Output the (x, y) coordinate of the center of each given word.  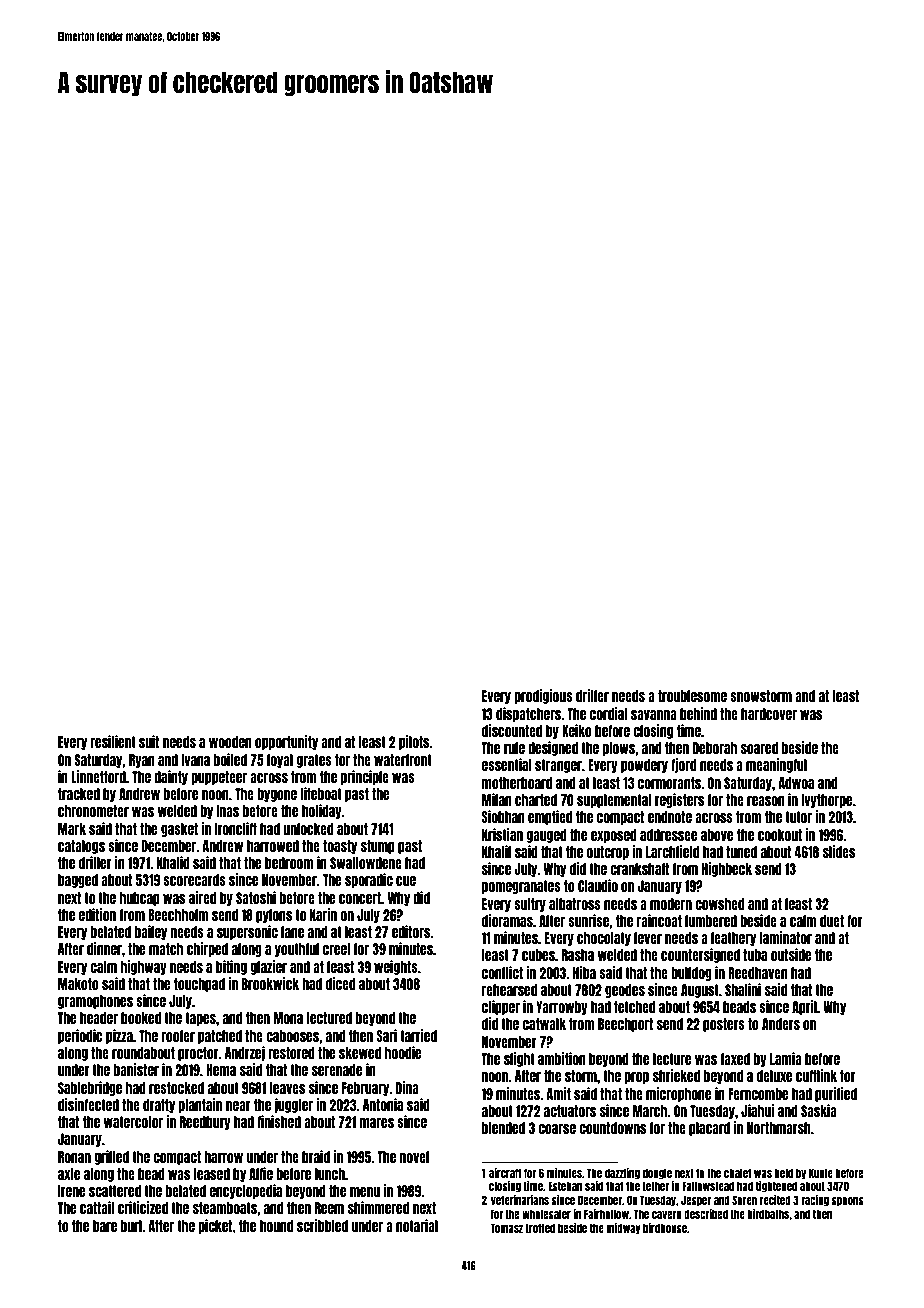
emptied (550, 817)
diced (341, 983)
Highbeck (727, 869)
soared (759, 748)
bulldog (691, 974)
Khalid (173, 862)
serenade (337, 1070)
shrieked (676, 1075)
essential (507, 764)
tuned (741, 852)
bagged (78, 881)
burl (131, 1226)
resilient (113, 741)
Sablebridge (90, 1088)
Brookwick (270, 983)
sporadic (369, 880)
